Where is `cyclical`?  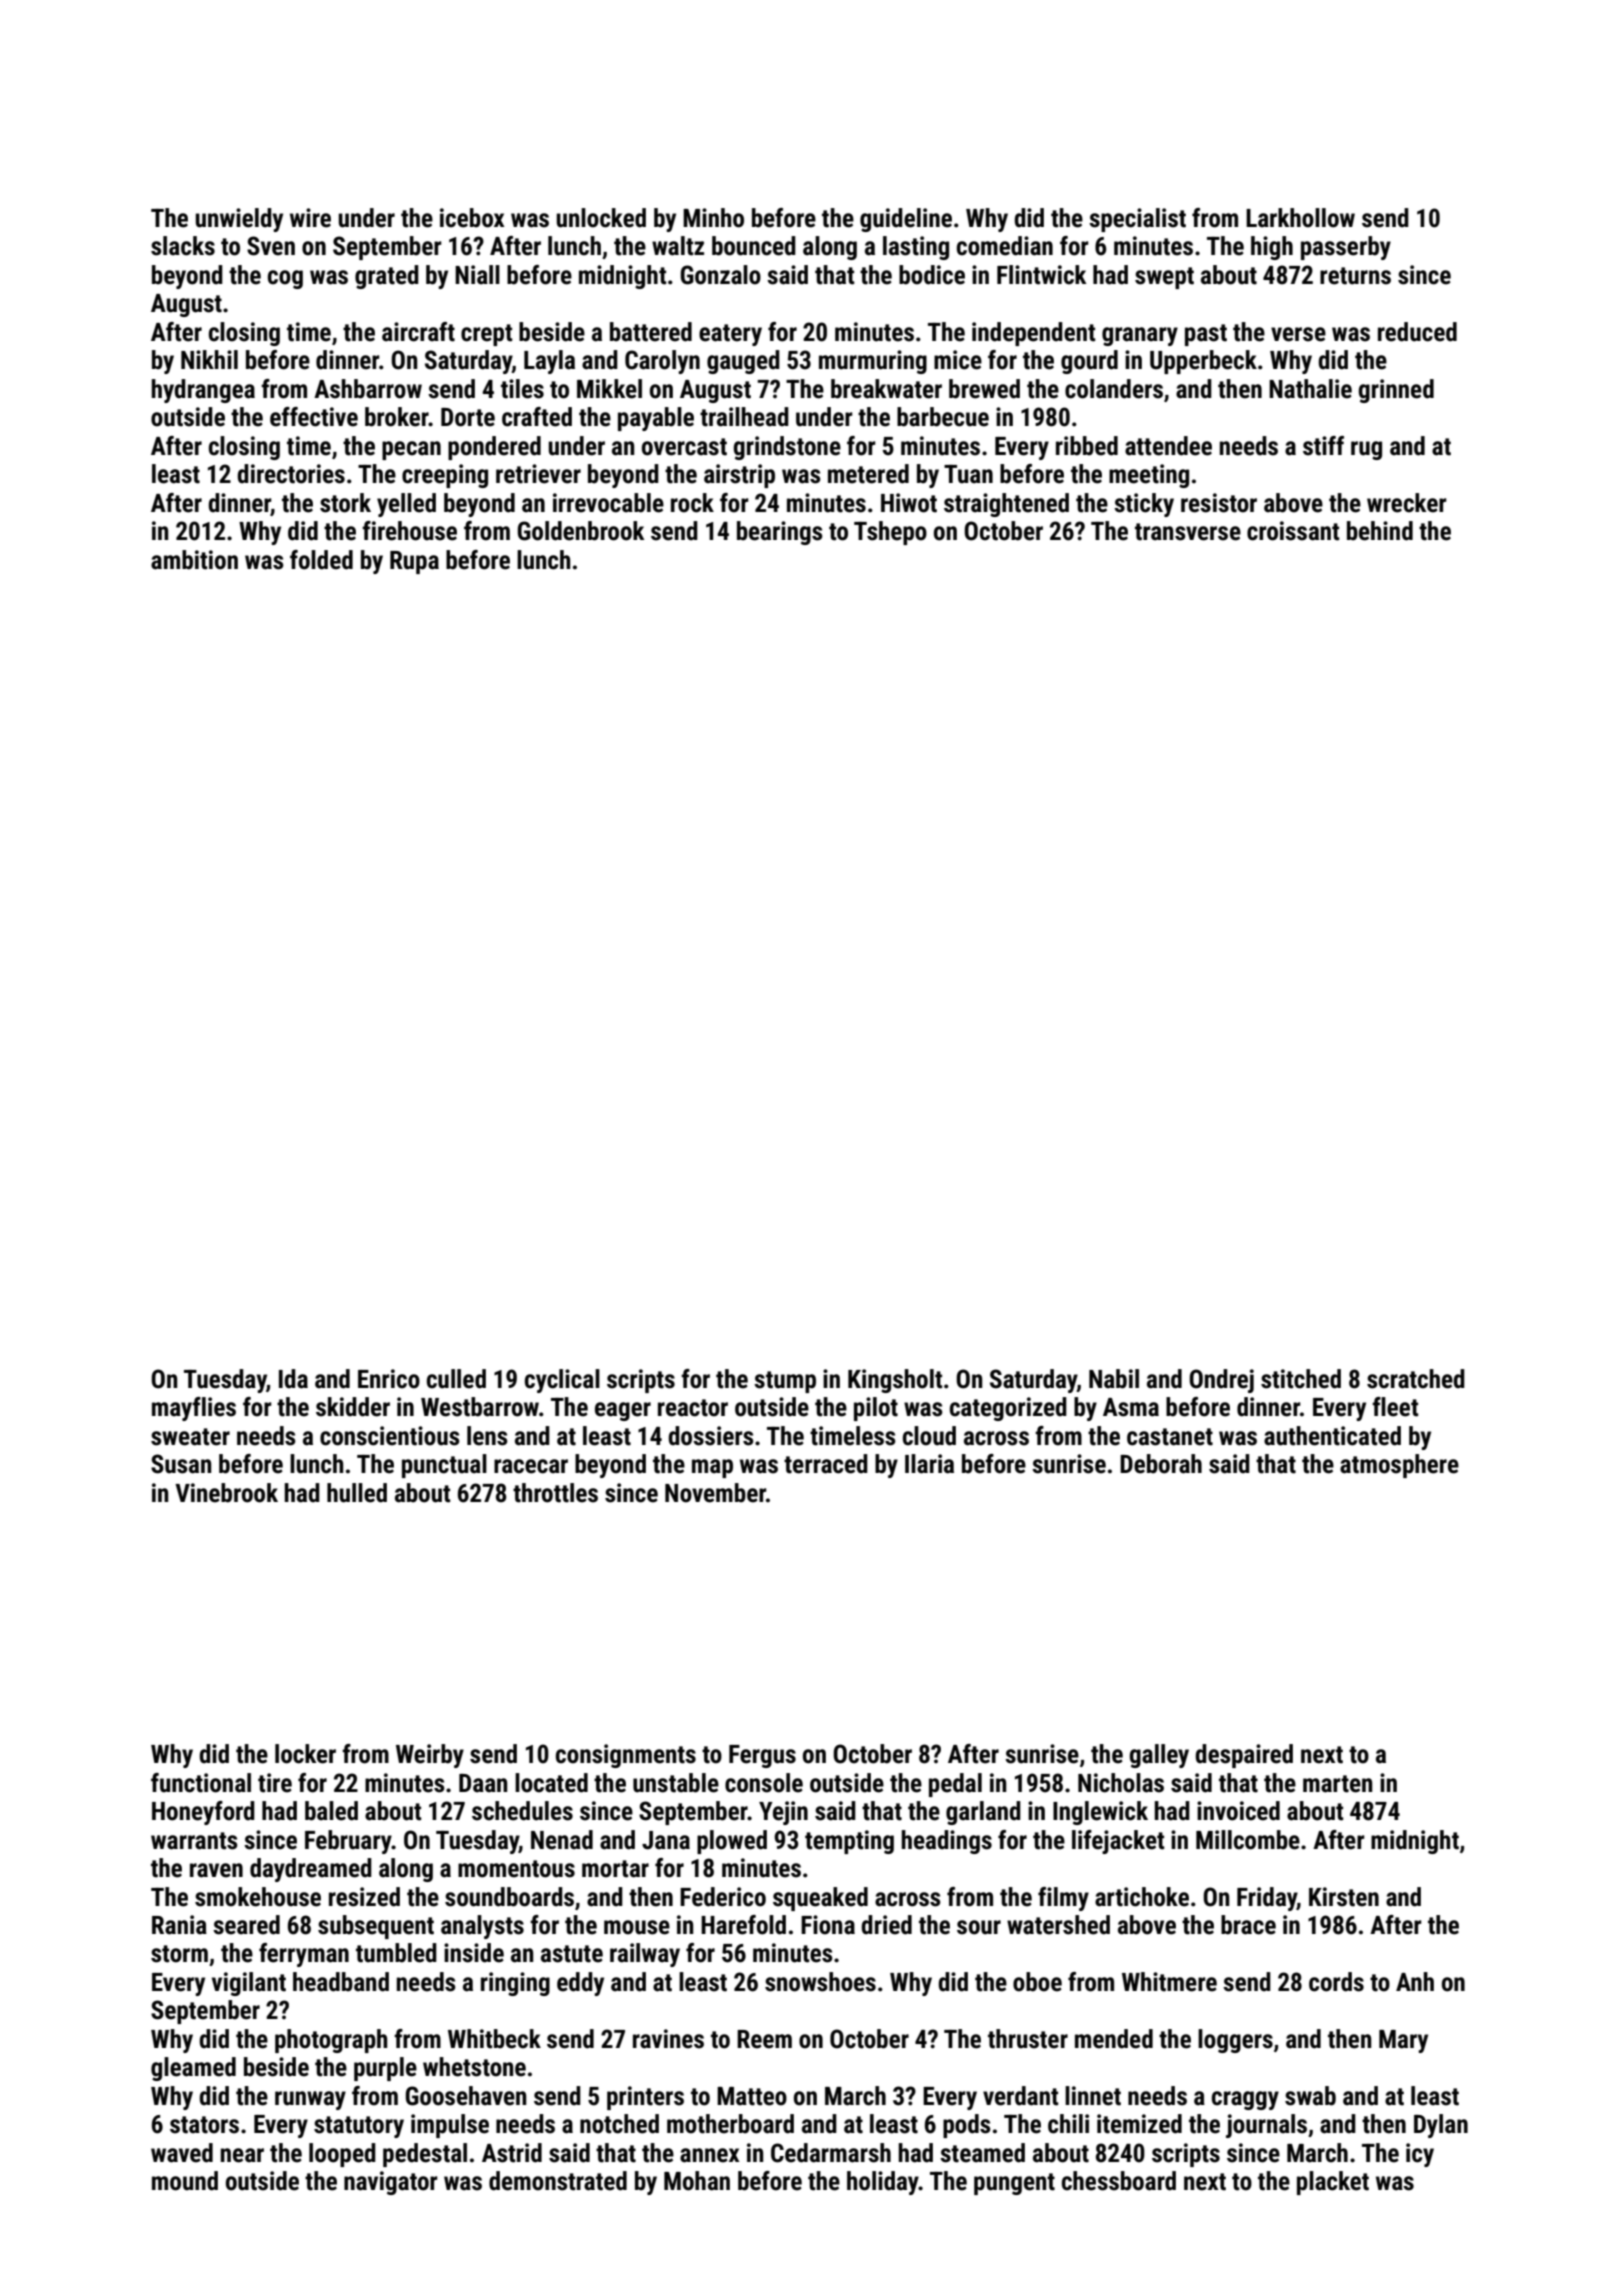 cyclical is located at coordinates (562, 1381).
